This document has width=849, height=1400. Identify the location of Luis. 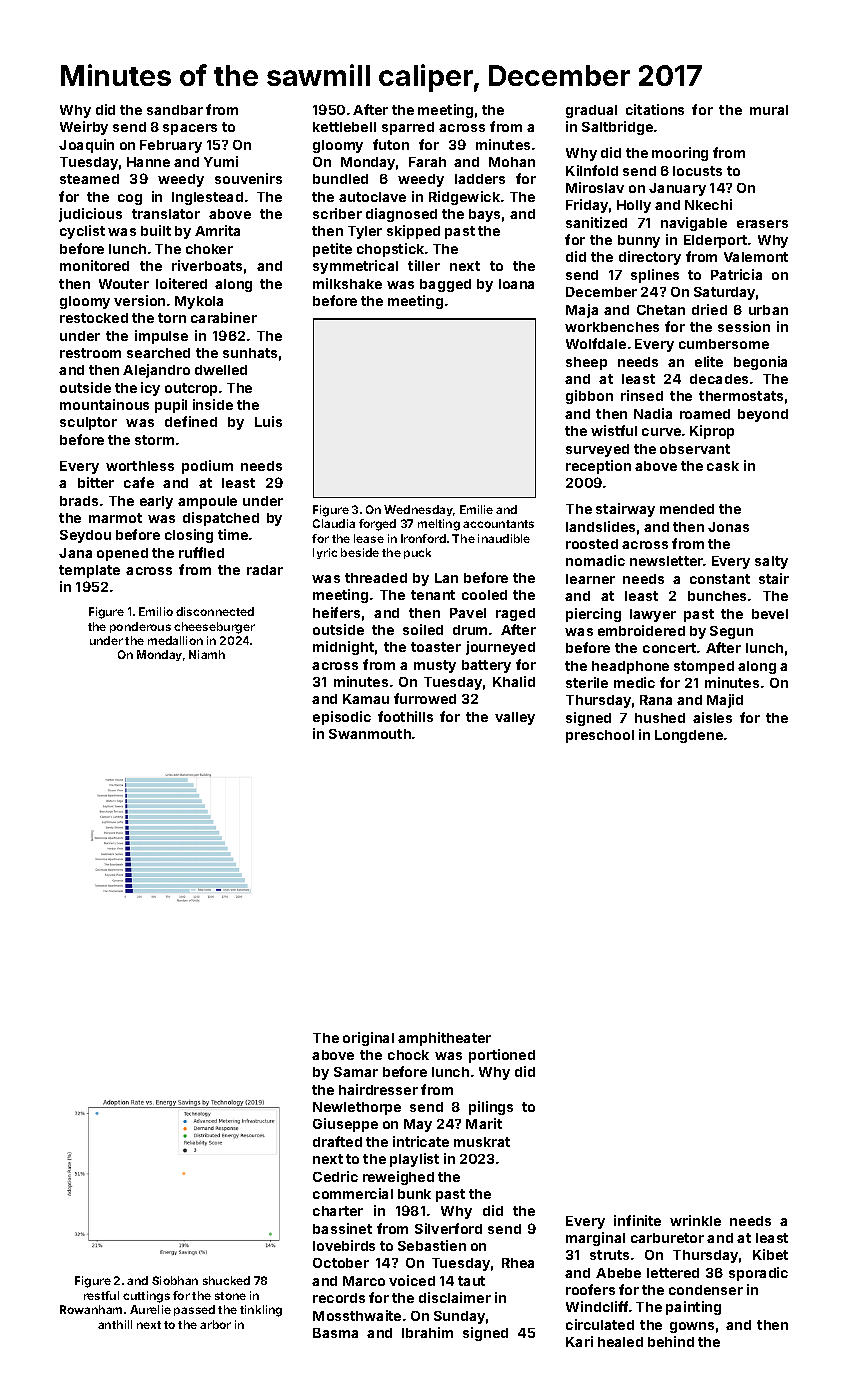
(268, 421).
